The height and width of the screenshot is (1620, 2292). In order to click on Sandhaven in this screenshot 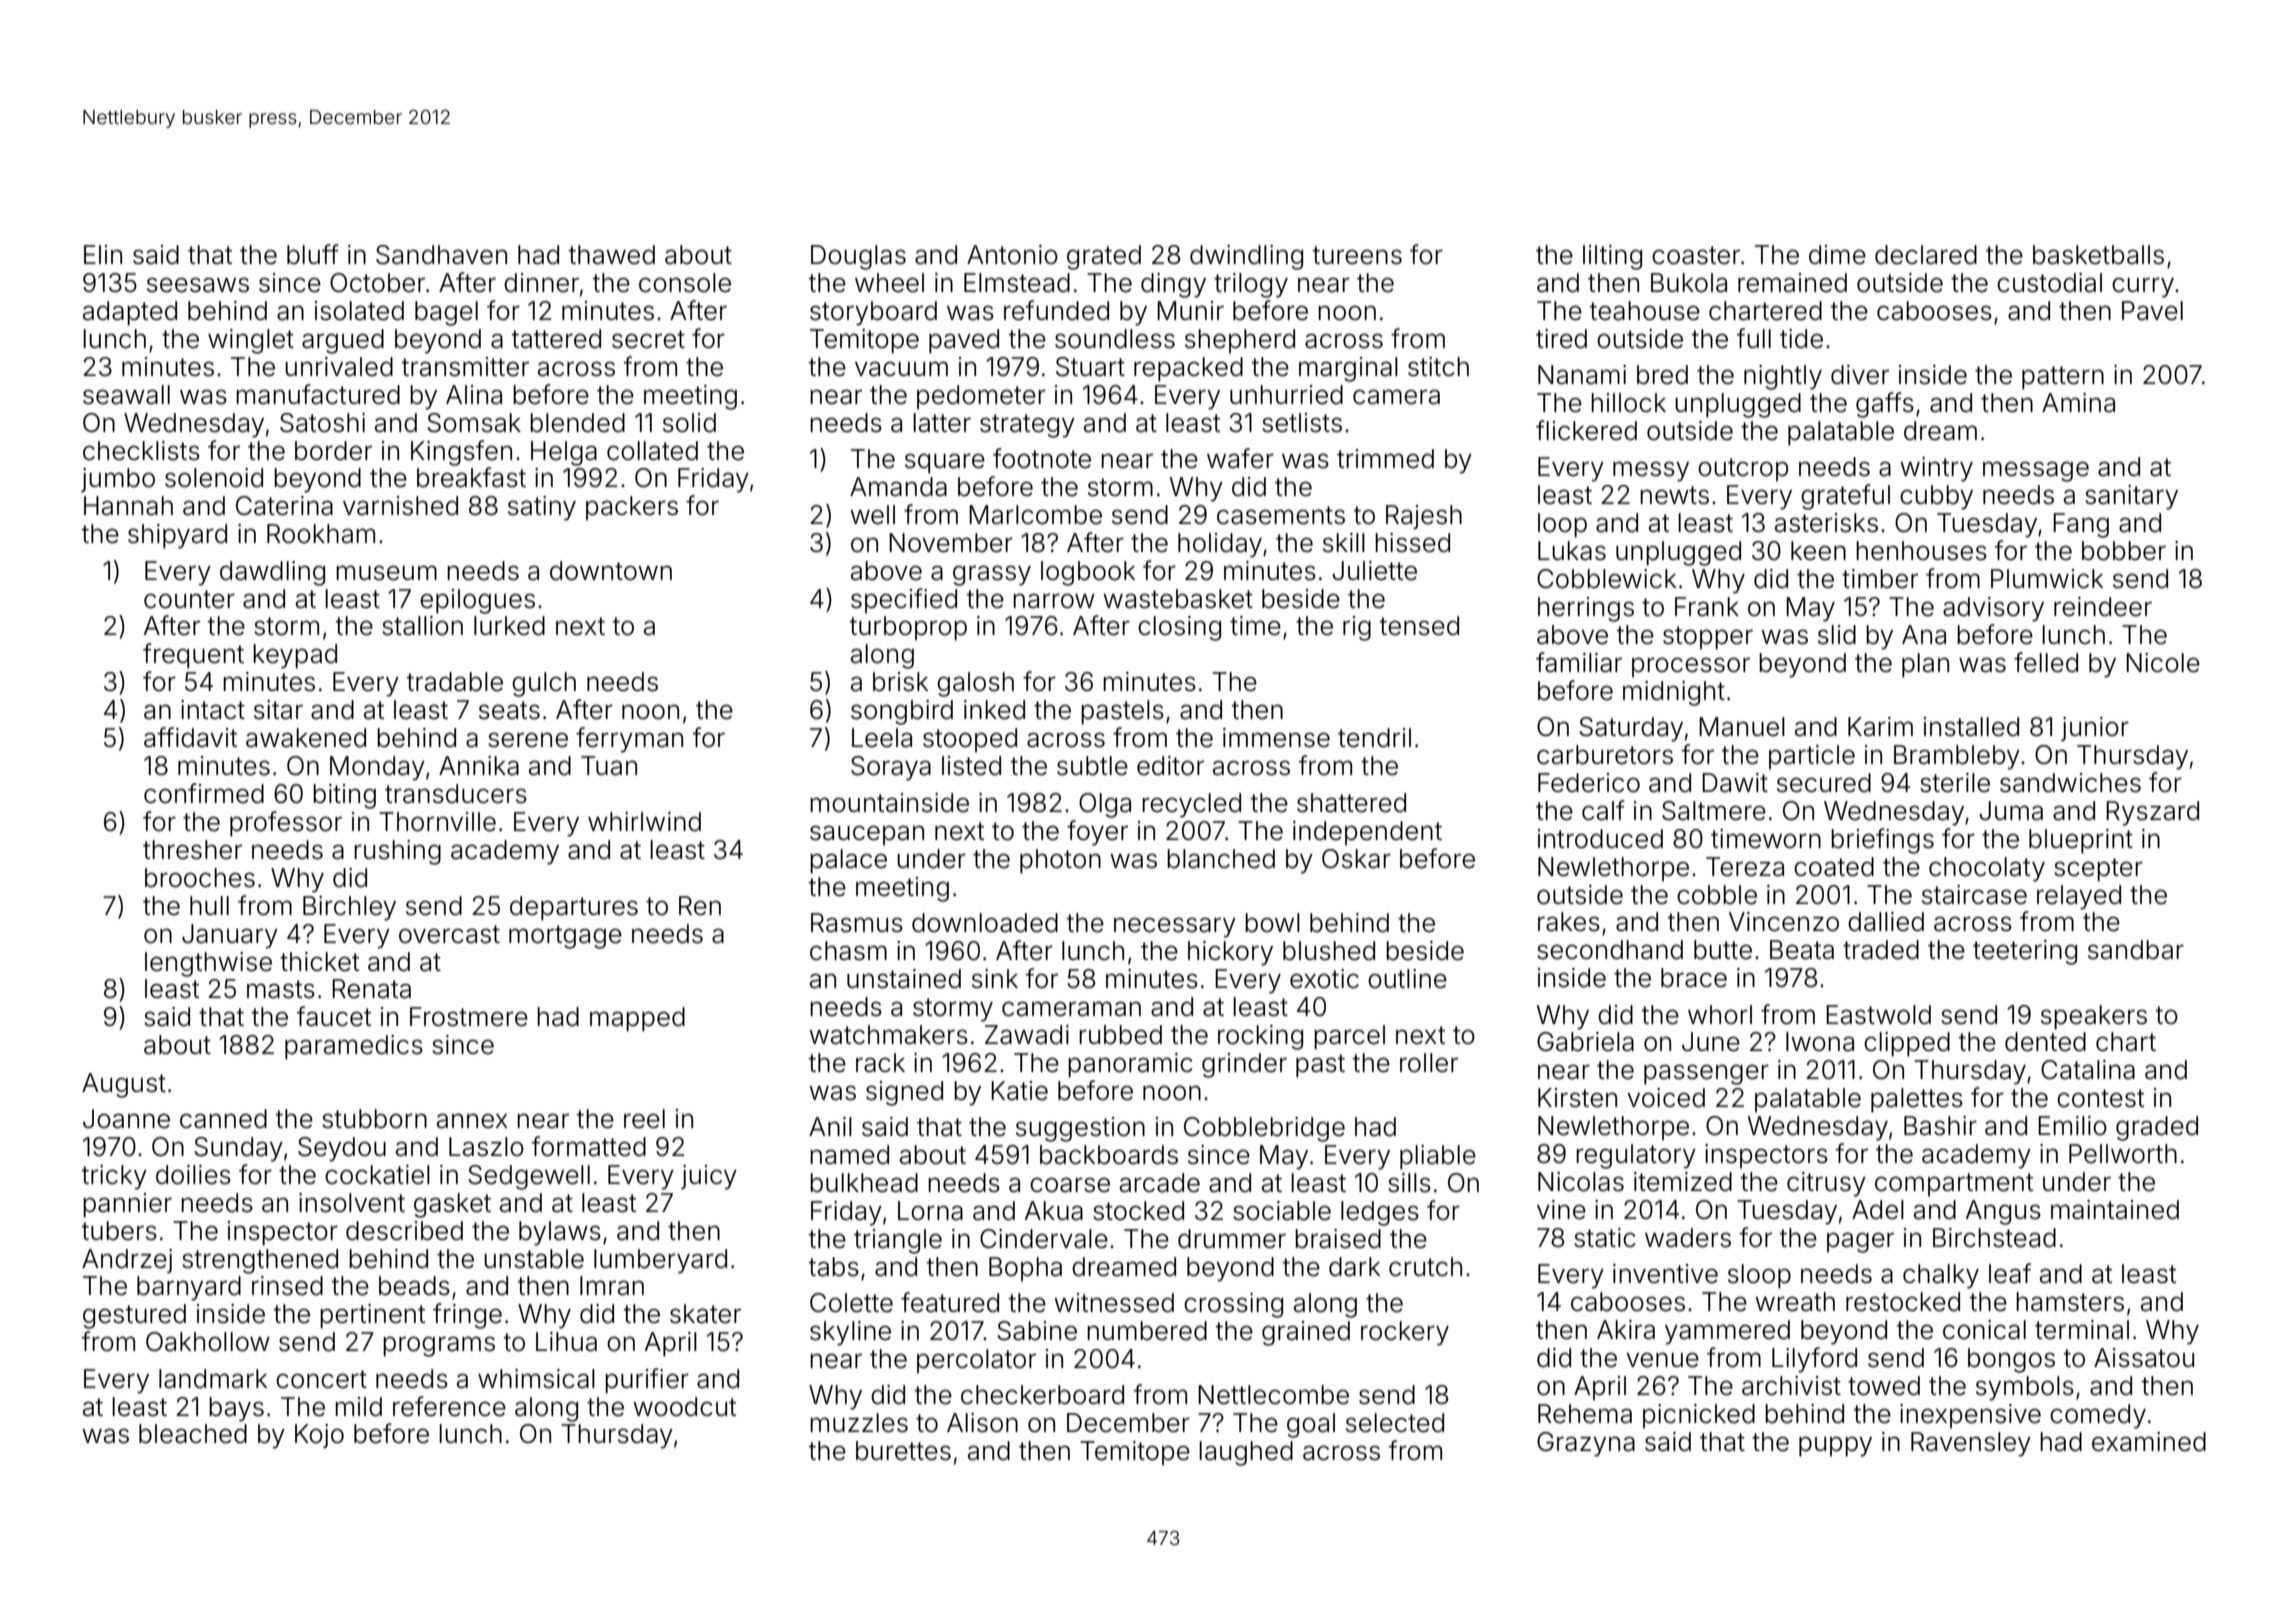, I will do `click(441, 255)`.
